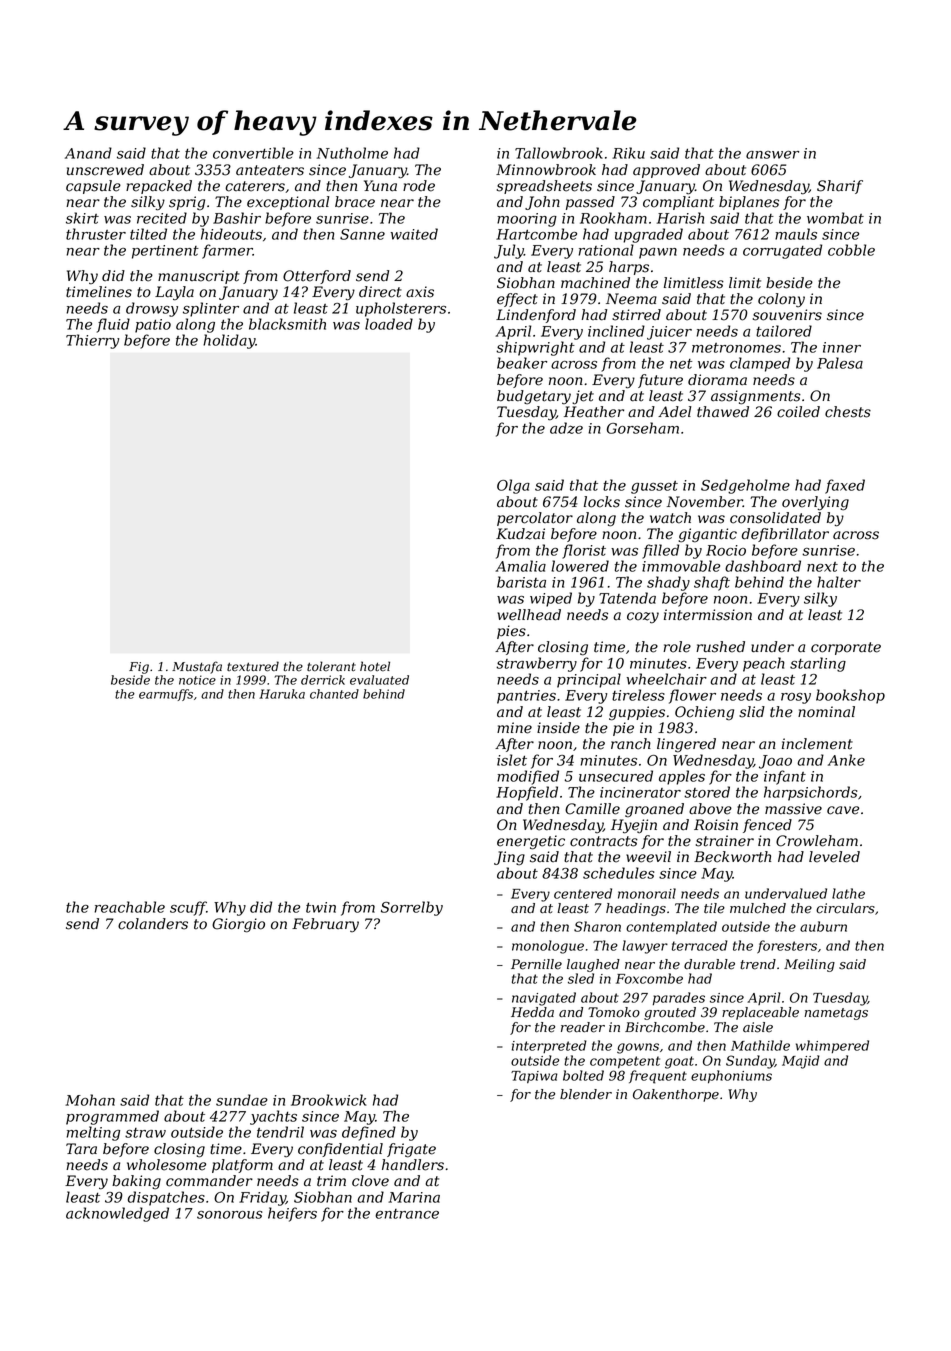 The width and height of the page is (951, 1351). What do you see at coordinates (835, 218) in the page?
I see `wombat` at bounding box center [835, 218].
